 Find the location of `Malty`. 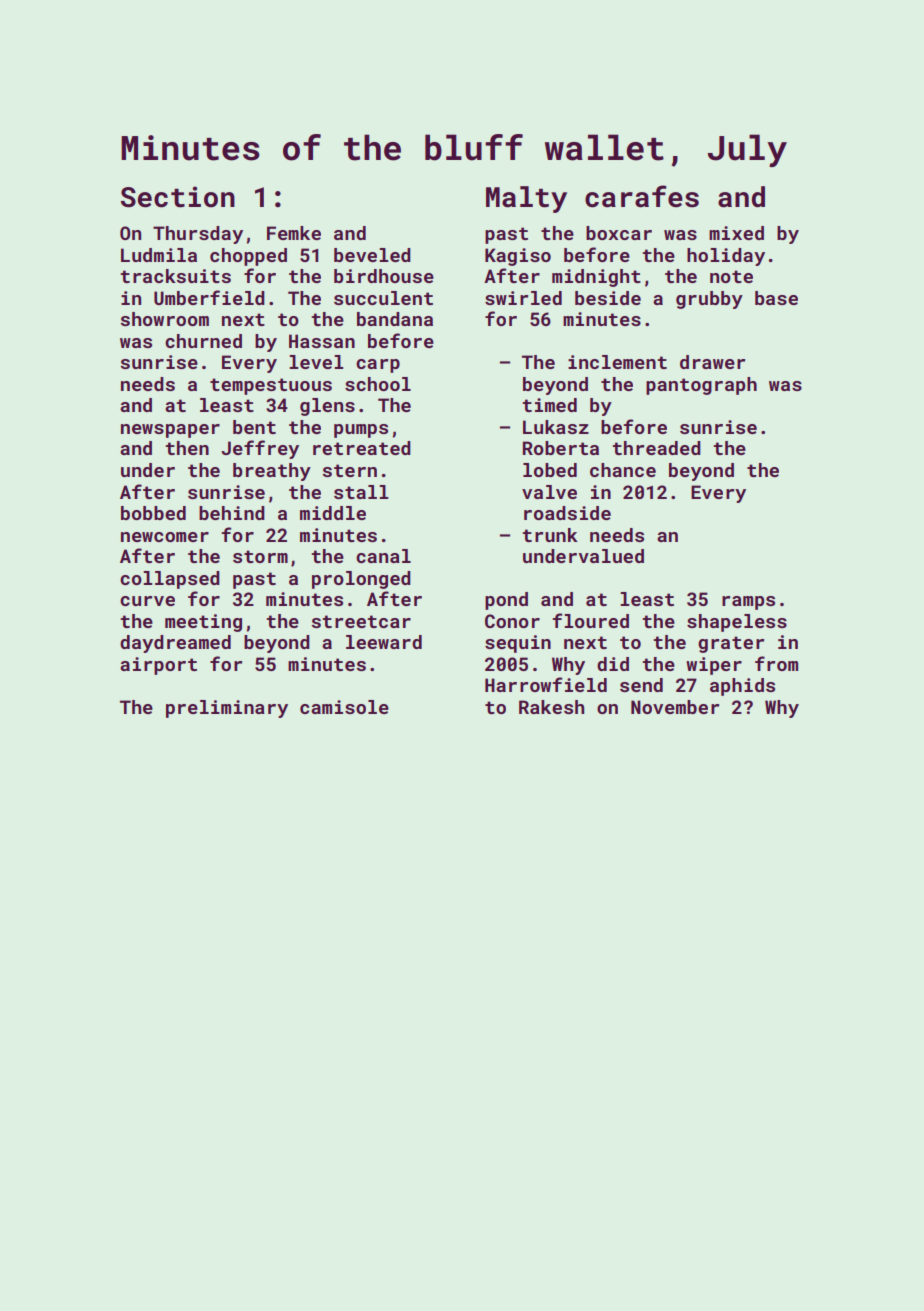

Malty is located at coordinates (526, 199).
